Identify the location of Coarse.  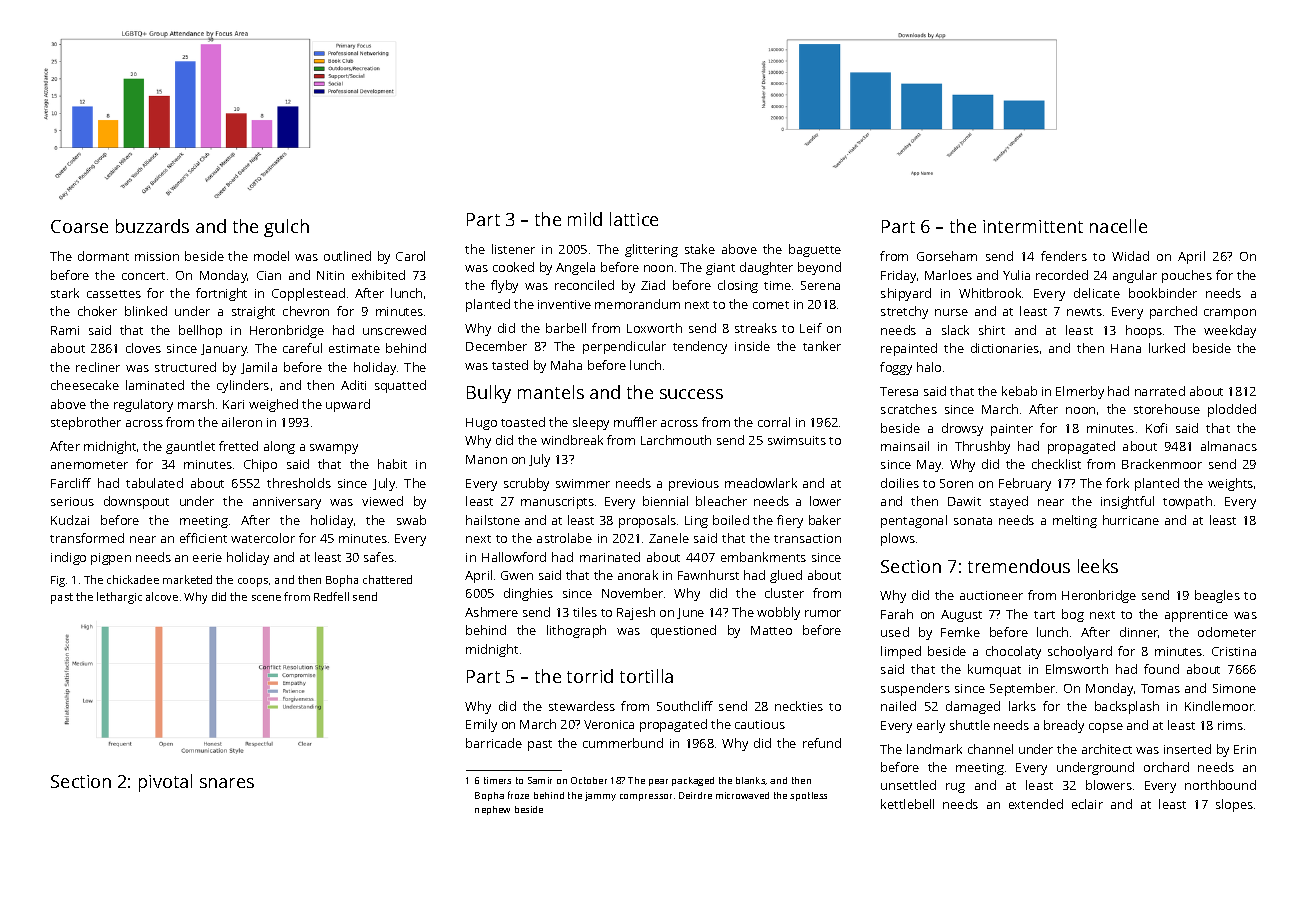
(79, 226).
